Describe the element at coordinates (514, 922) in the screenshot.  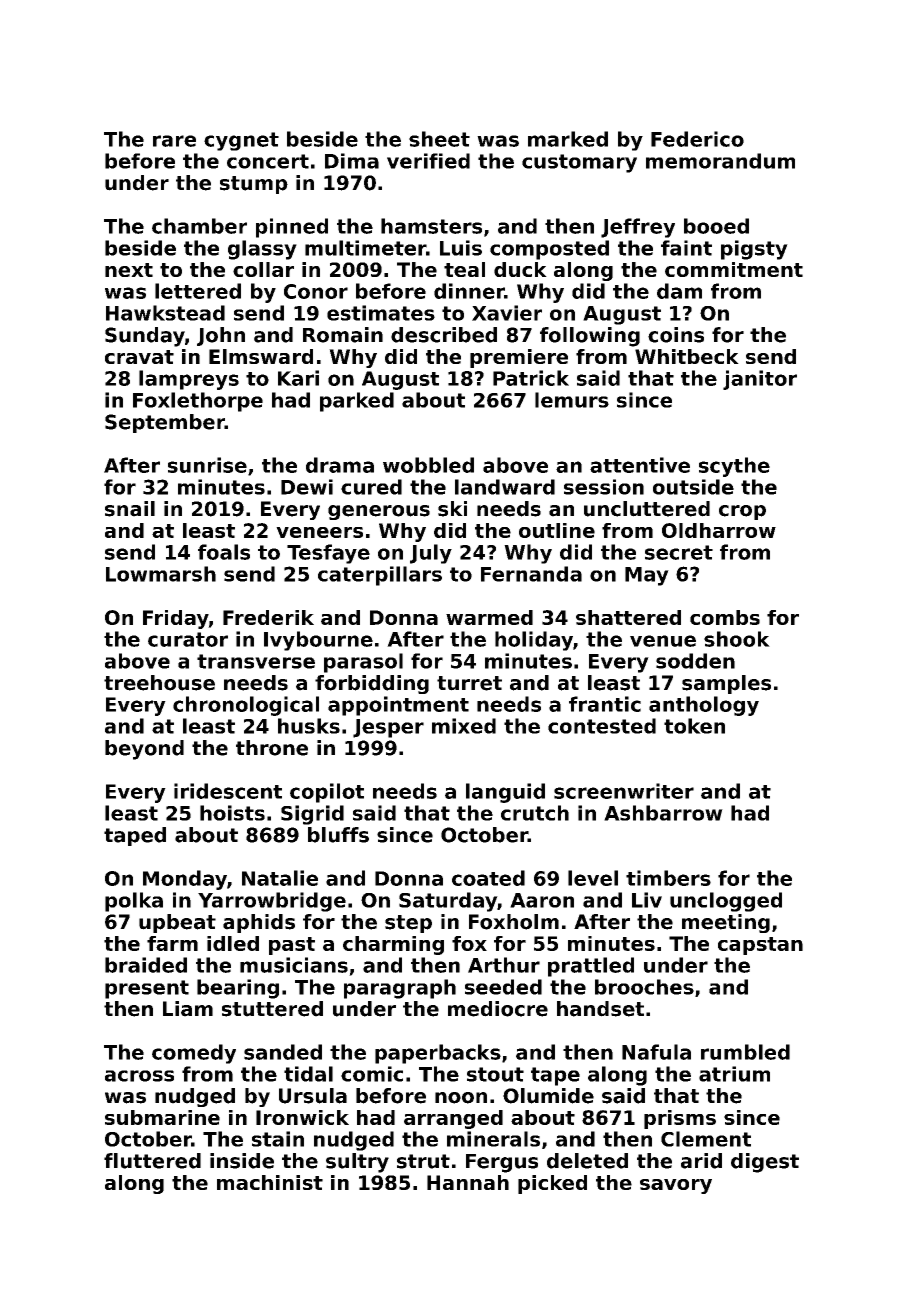
I see `Foxholm` at that location.
